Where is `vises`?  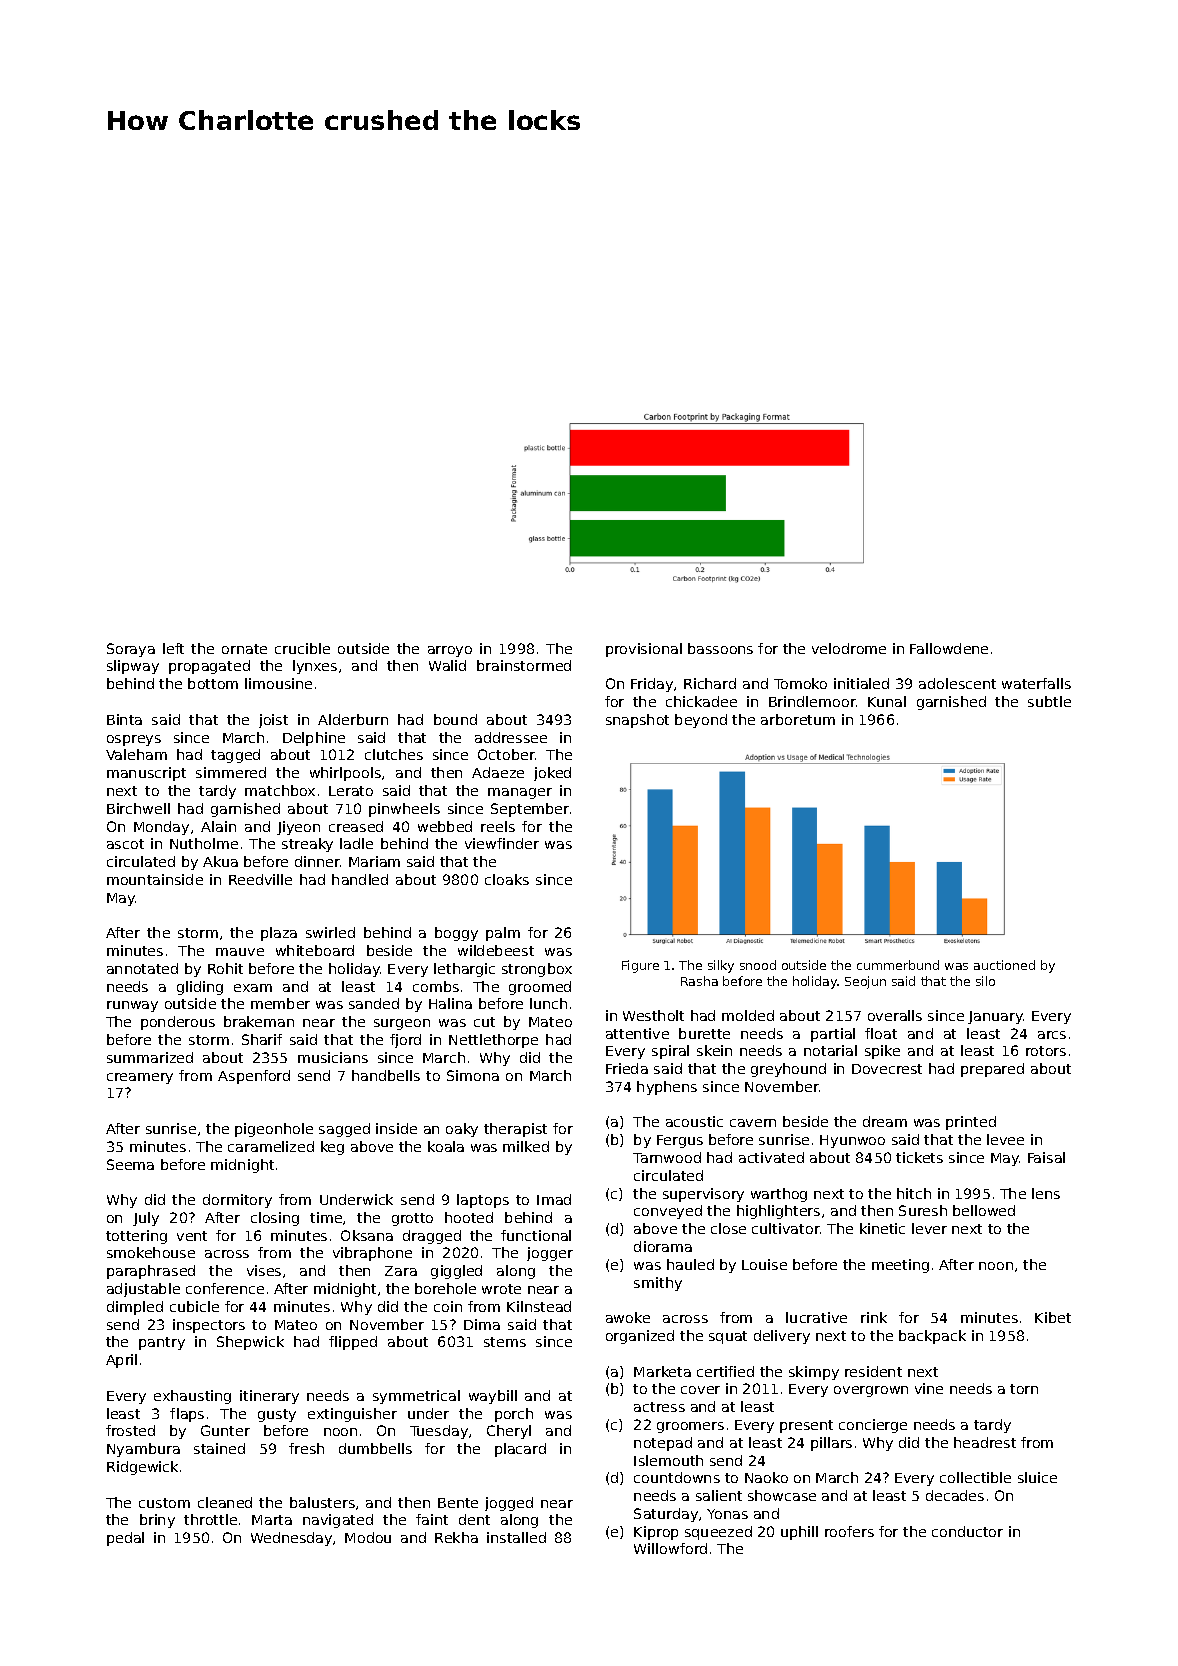
vises is located at coordinates (264, 1270).
